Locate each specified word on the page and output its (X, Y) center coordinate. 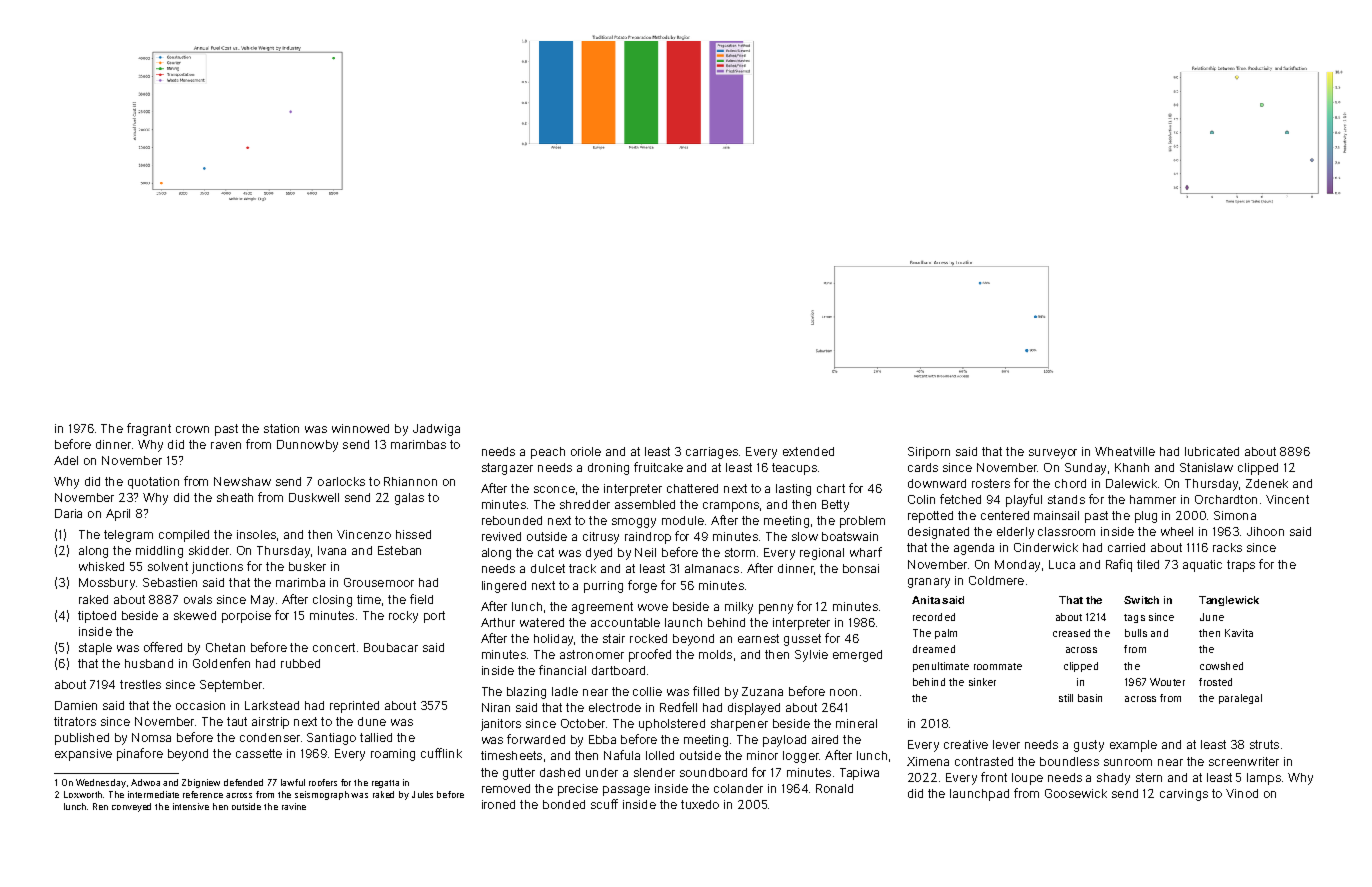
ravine (294, 806)
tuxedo (700, 804)
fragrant (149, 429)
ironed (498, 804)
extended (808, 451)
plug (1146, 517)
